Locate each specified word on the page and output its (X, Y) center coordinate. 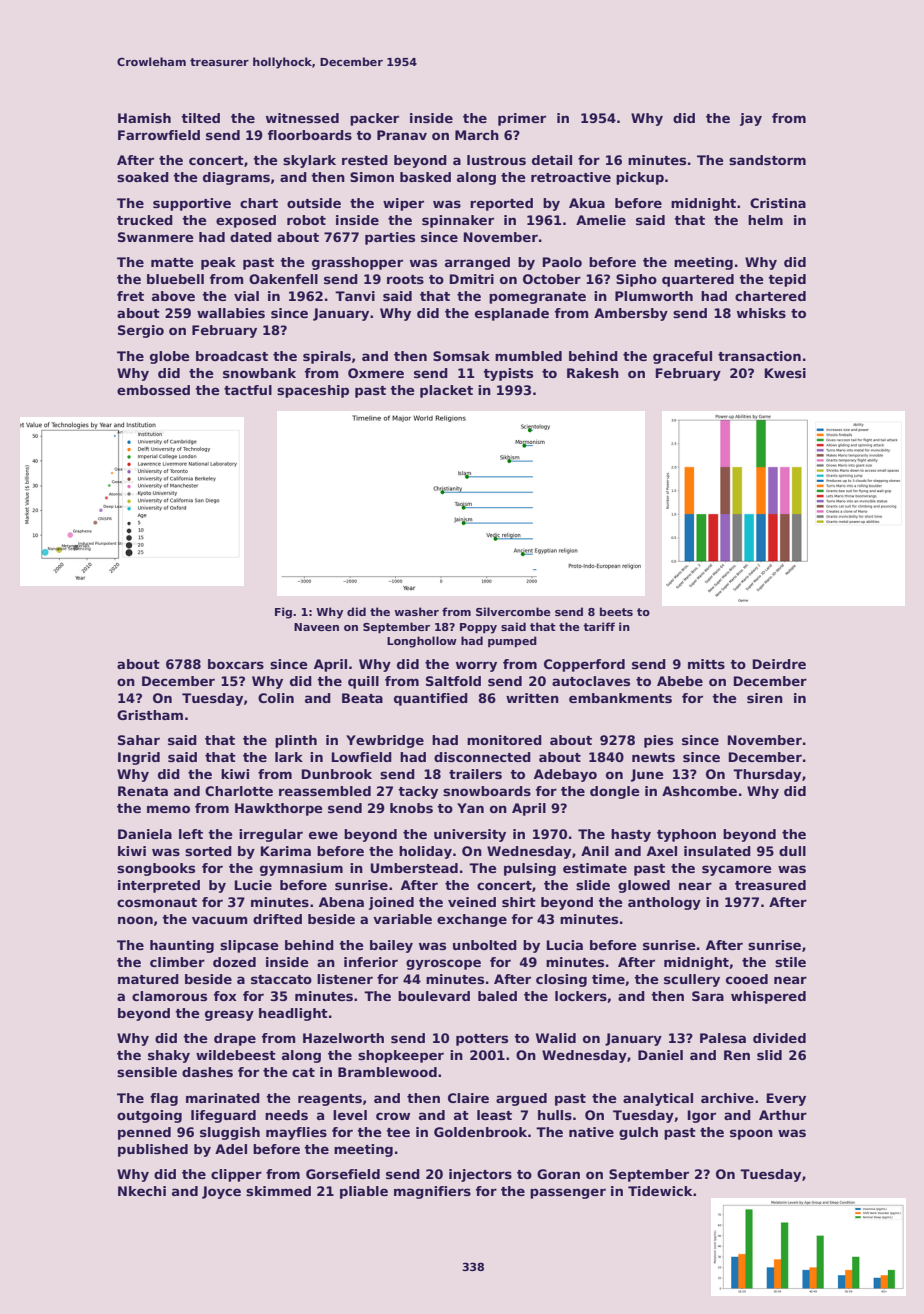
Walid (556, 1038)
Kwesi (785, 373)
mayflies (296, 1133)
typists (508, 374)
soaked (143, 177)
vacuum (220, 920)
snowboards (487, 791)
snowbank (259, 373)
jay (751, 119)
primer (522, 119)
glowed (644, 886)
